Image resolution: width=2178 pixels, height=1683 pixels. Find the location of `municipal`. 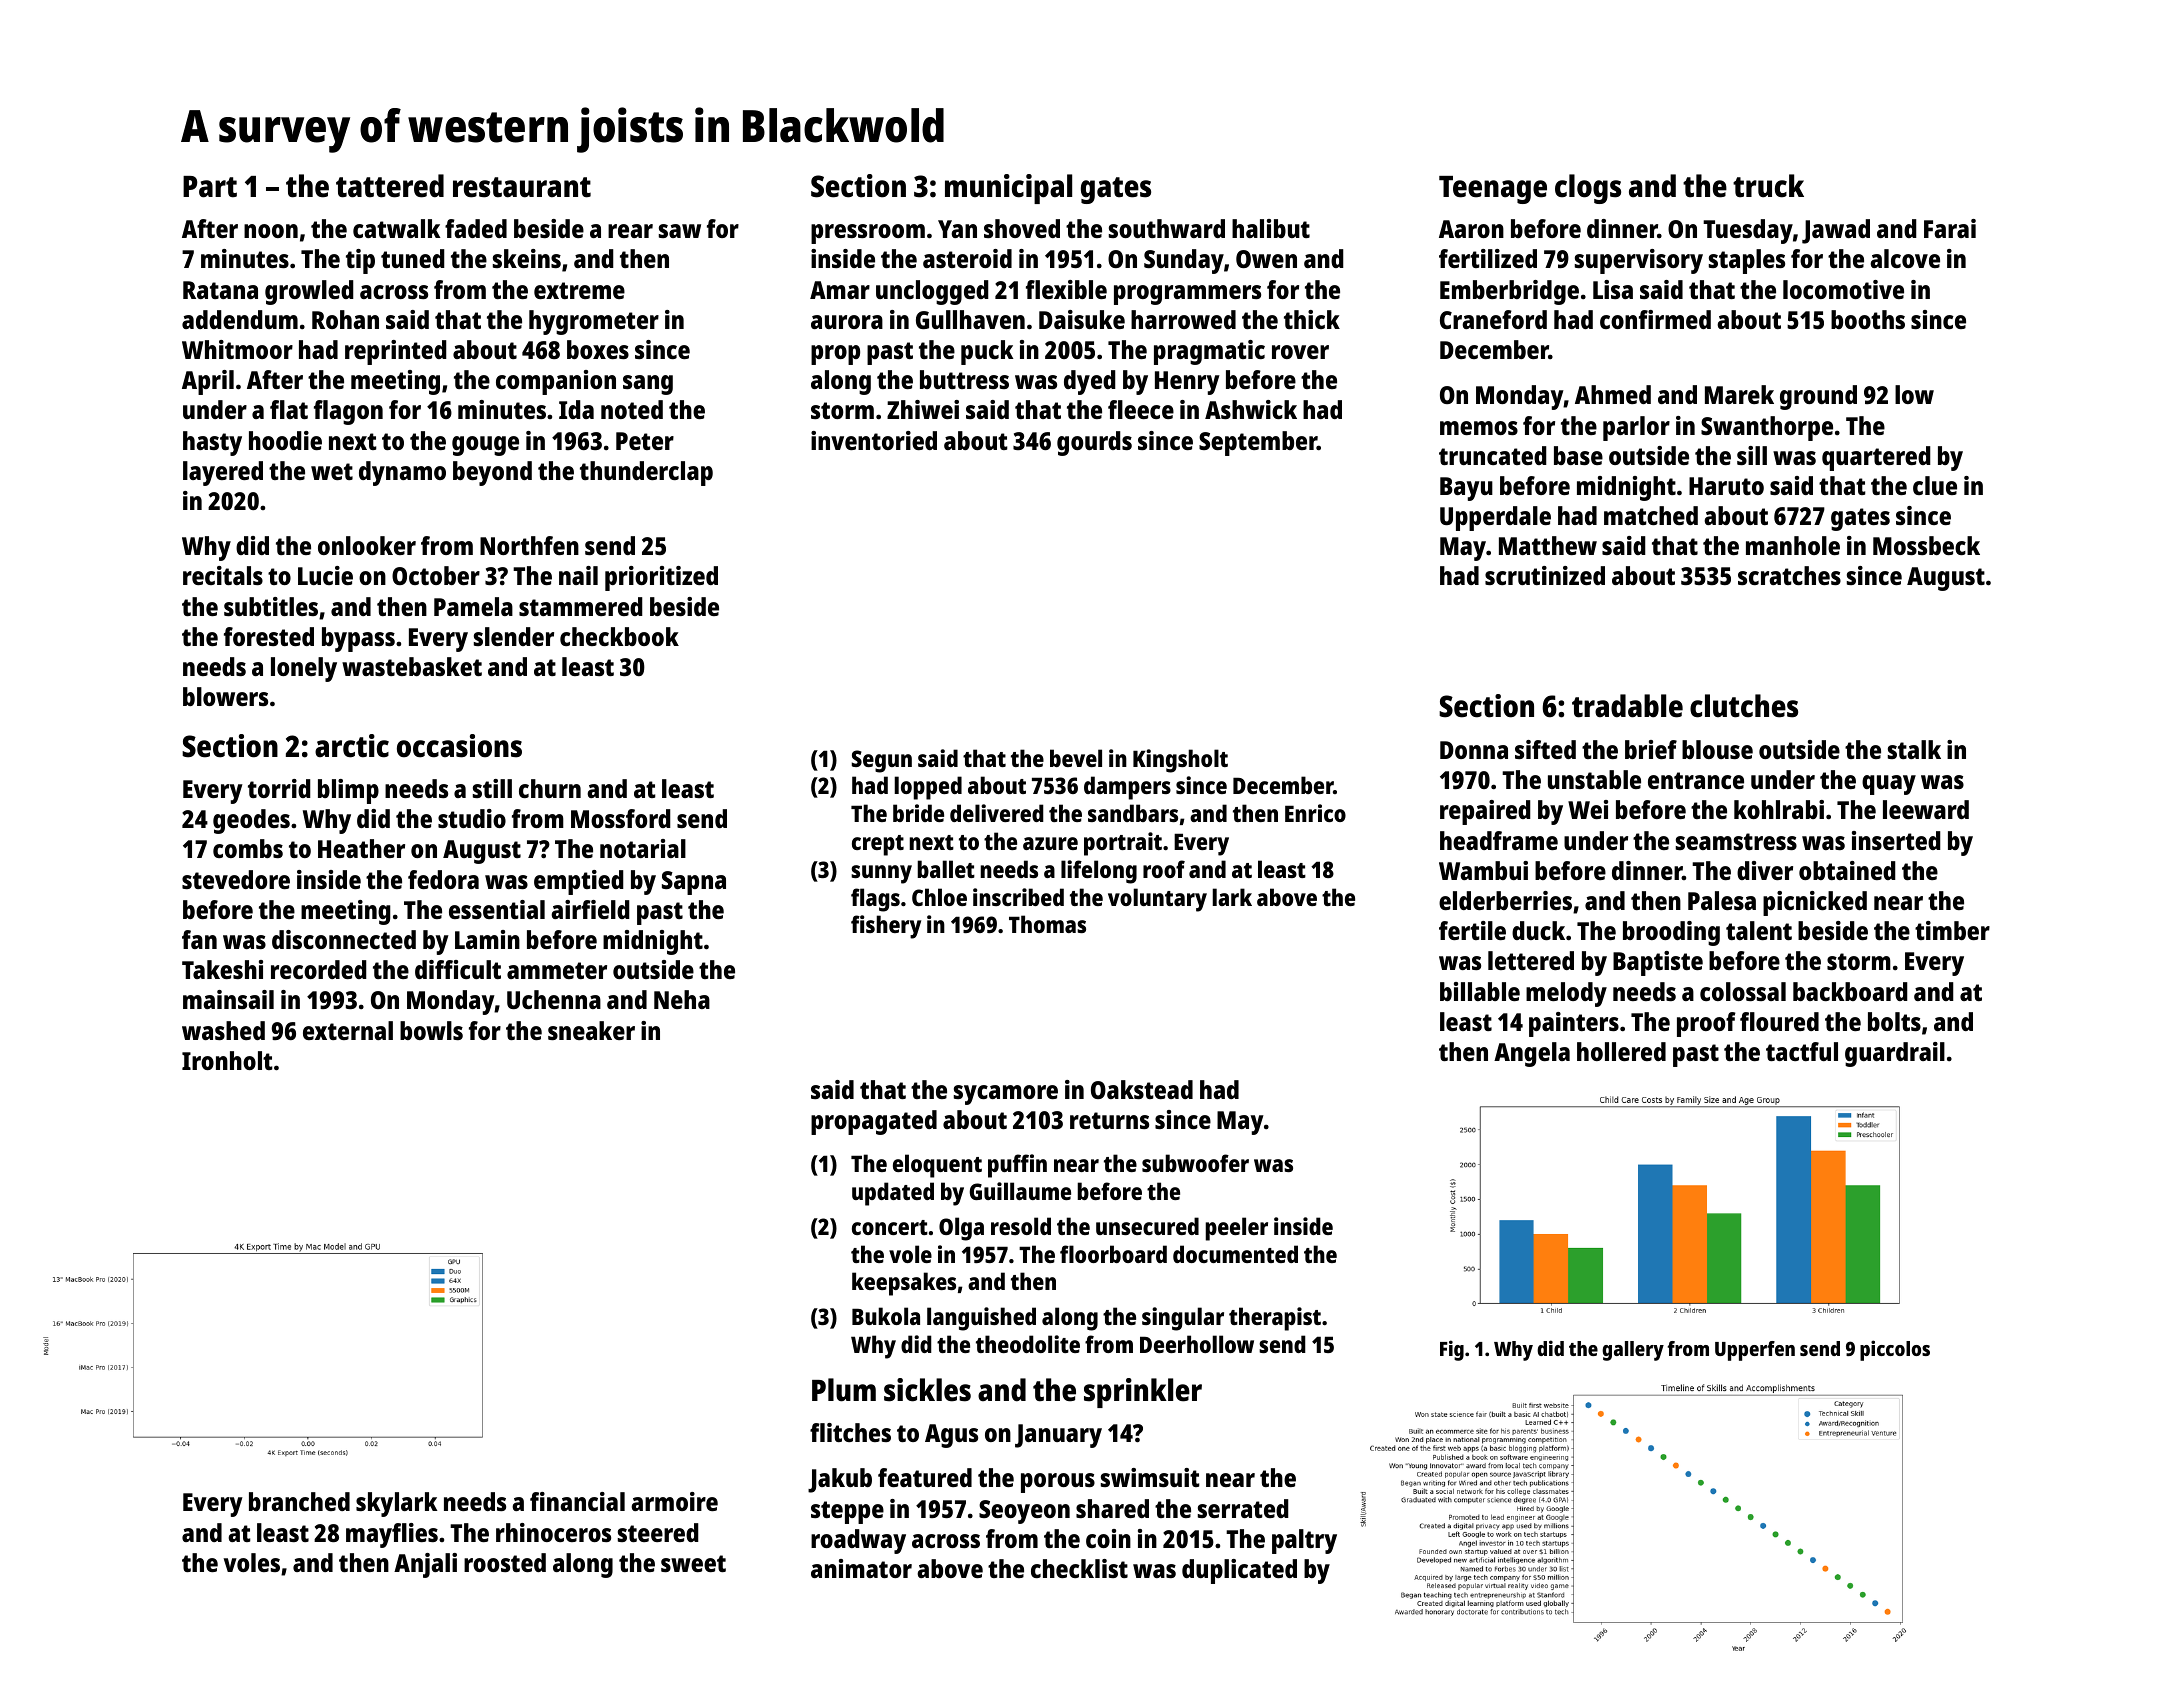

municipal is located at coordinates (1008, 189).
